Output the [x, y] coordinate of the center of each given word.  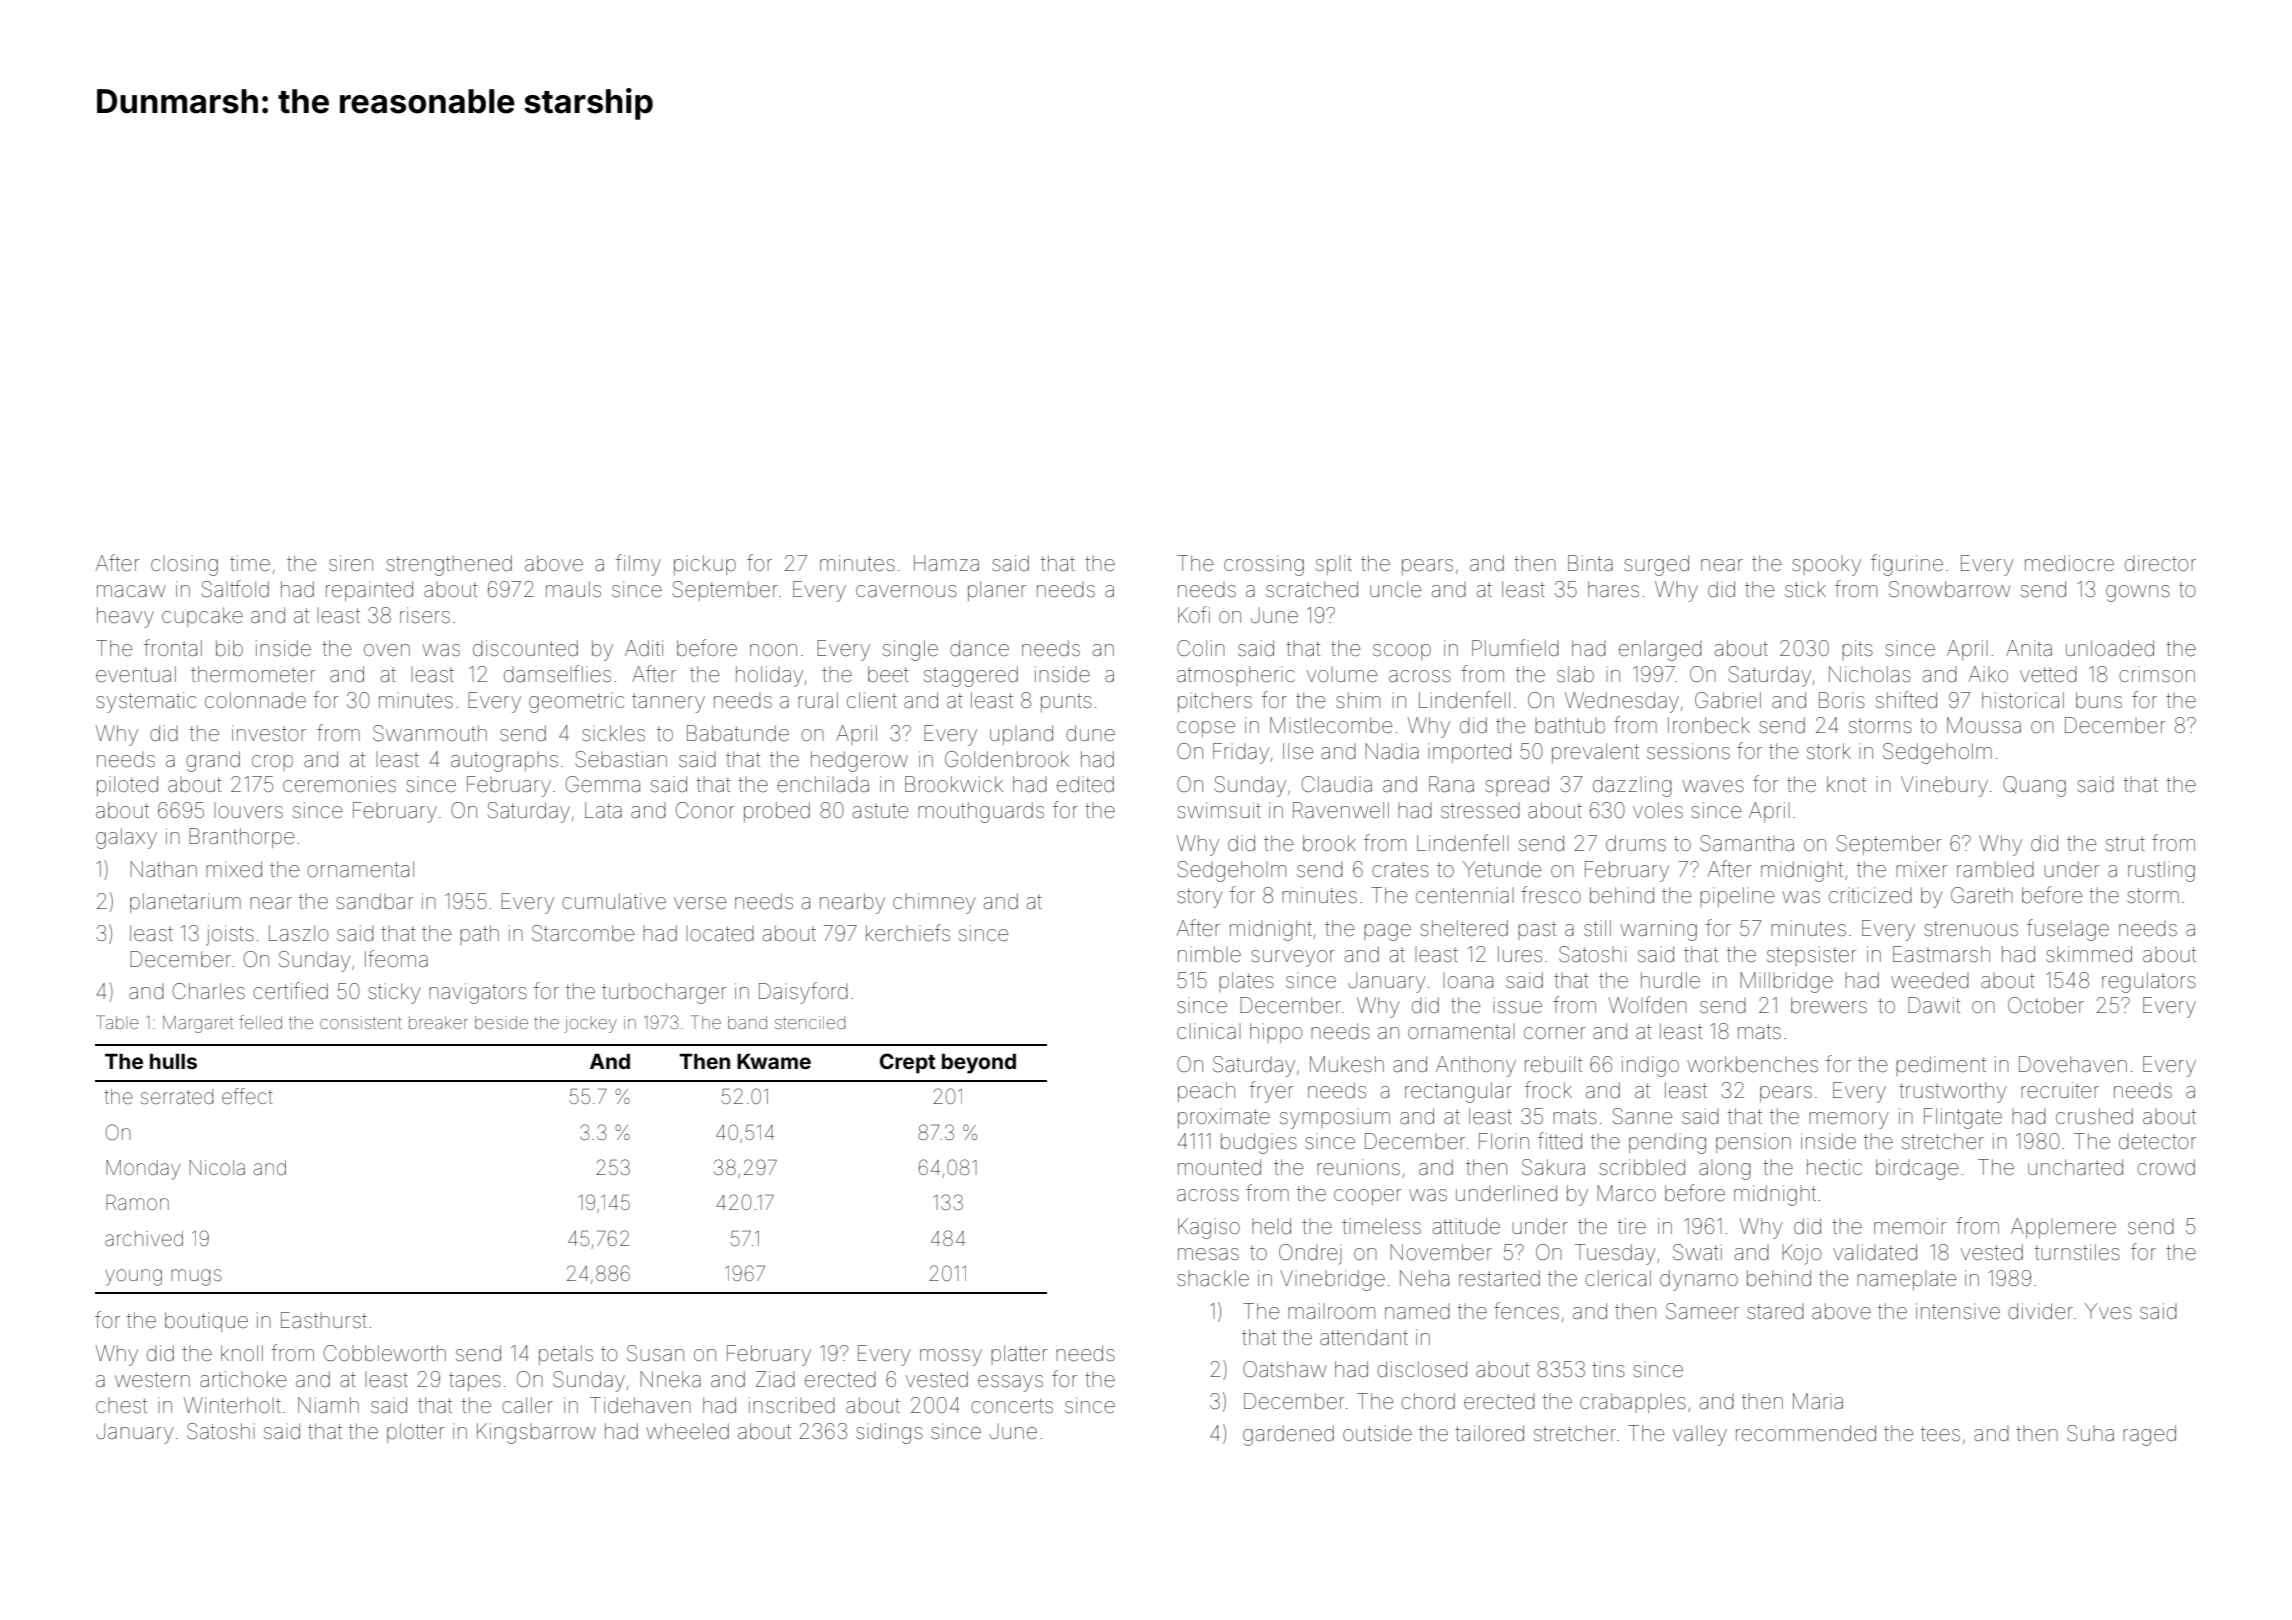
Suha [2090, 1433]
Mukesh [1347, 1064]
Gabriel [1728, 700]
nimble [1209, 954]
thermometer [253, 674]
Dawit [1934, 1005]
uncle [1395, 589]
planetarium [185, 903]
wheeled [687, 1431]
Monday [143, 1170]
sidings [889, 1433]
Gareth [1982, 895]
